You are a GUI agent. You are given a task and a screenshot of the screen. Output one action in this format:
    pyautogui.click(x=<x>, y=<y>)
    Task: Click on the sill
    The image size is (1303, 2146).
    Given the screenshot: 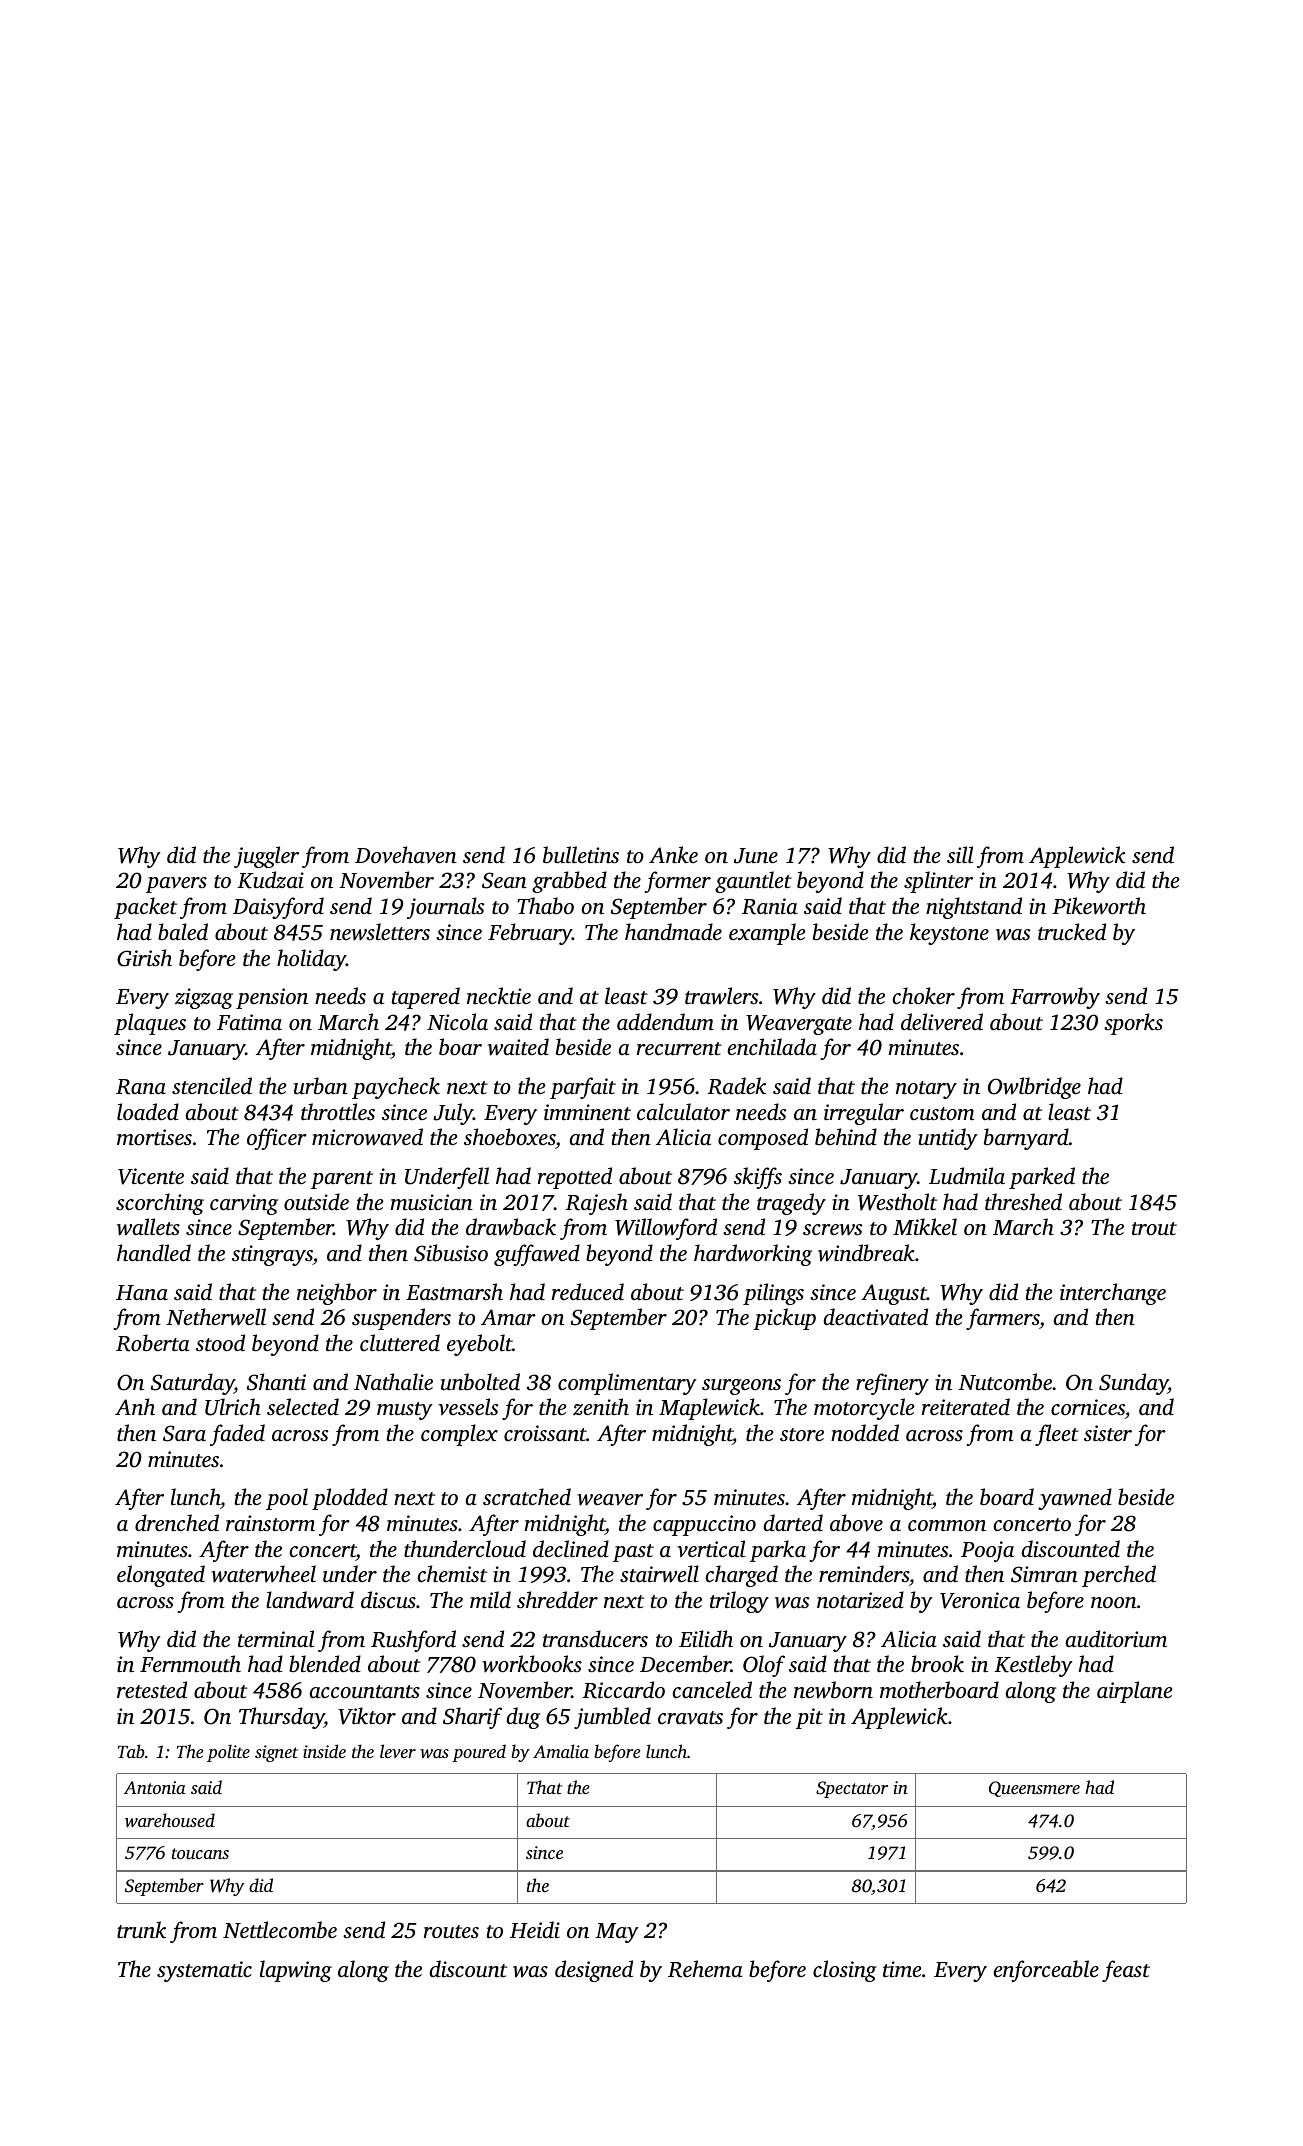 What is the action you would take?
    pyautogui.click(x=960, y=854)
